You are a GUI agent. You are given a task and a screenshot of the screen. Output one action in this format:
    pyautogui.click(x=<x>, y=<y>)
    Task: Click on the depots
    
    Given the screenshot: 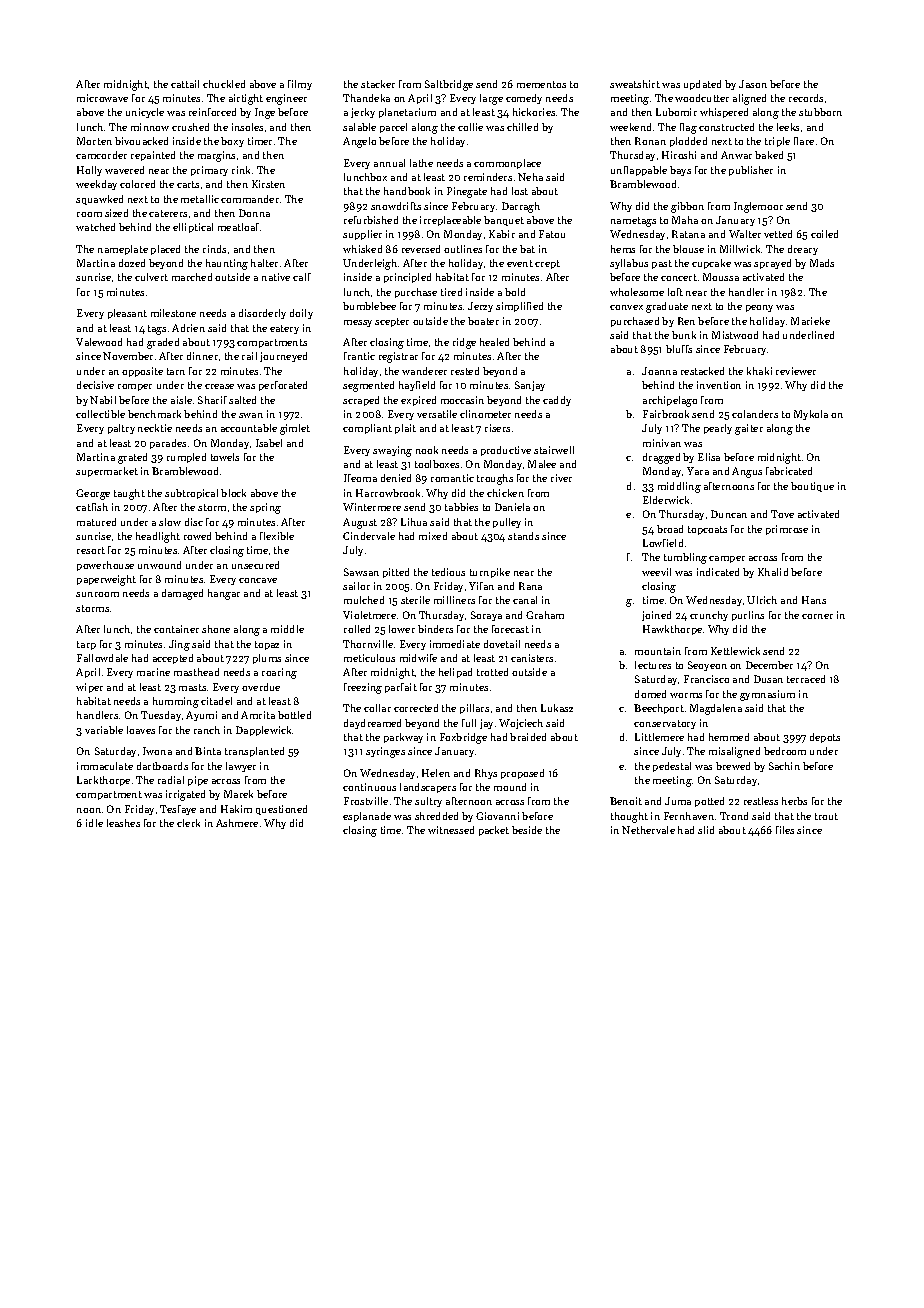 What is the action you would take?
    pyautogui.click(x=825, y=738)
